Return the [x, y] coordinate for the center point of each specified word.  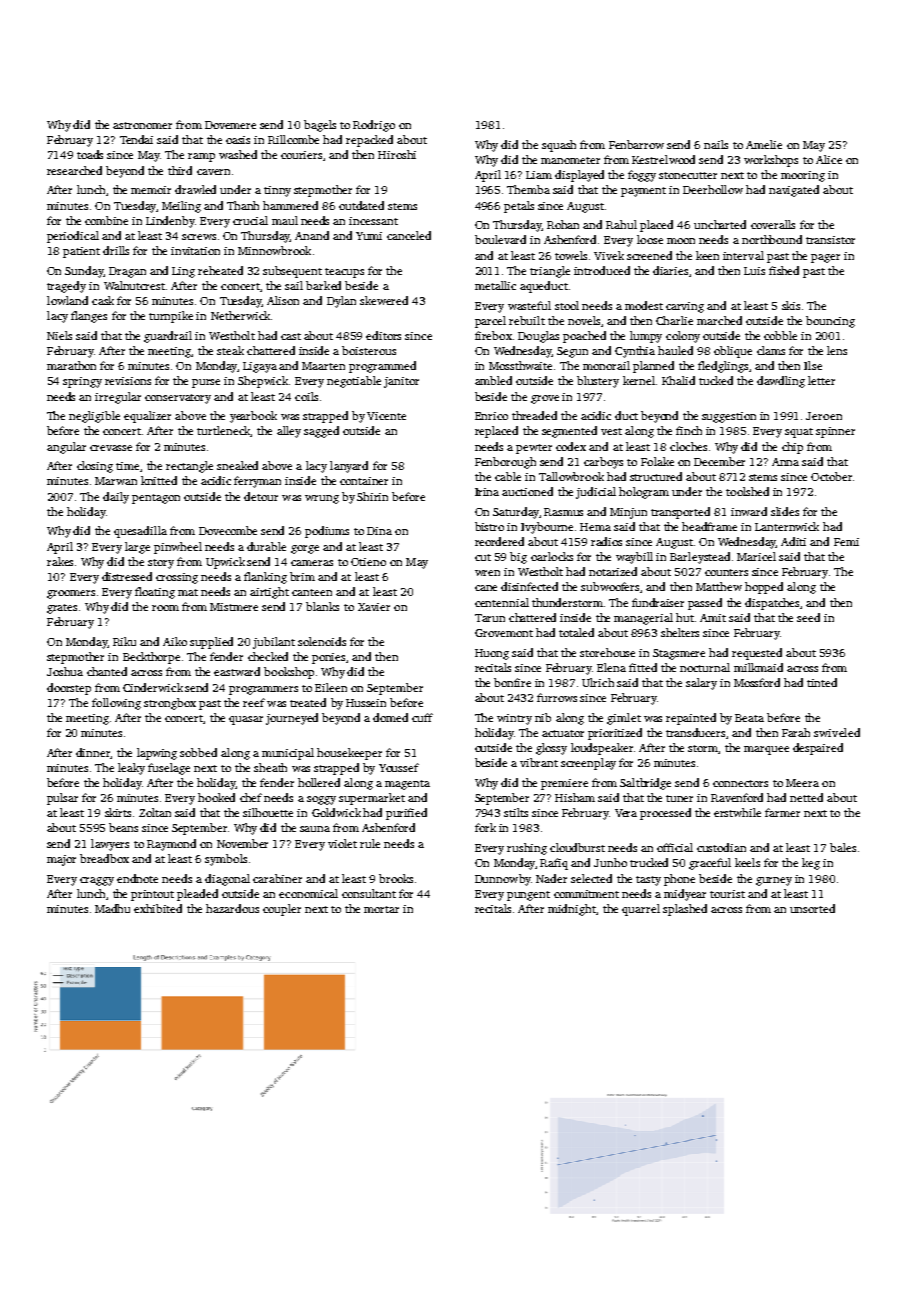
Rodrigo [374, 126]
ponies [328, 658]
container [364, 481]
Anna [785, 462]
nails [716, 144]
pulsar [62, 799]
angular [66, 448]
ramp [201, 157]
